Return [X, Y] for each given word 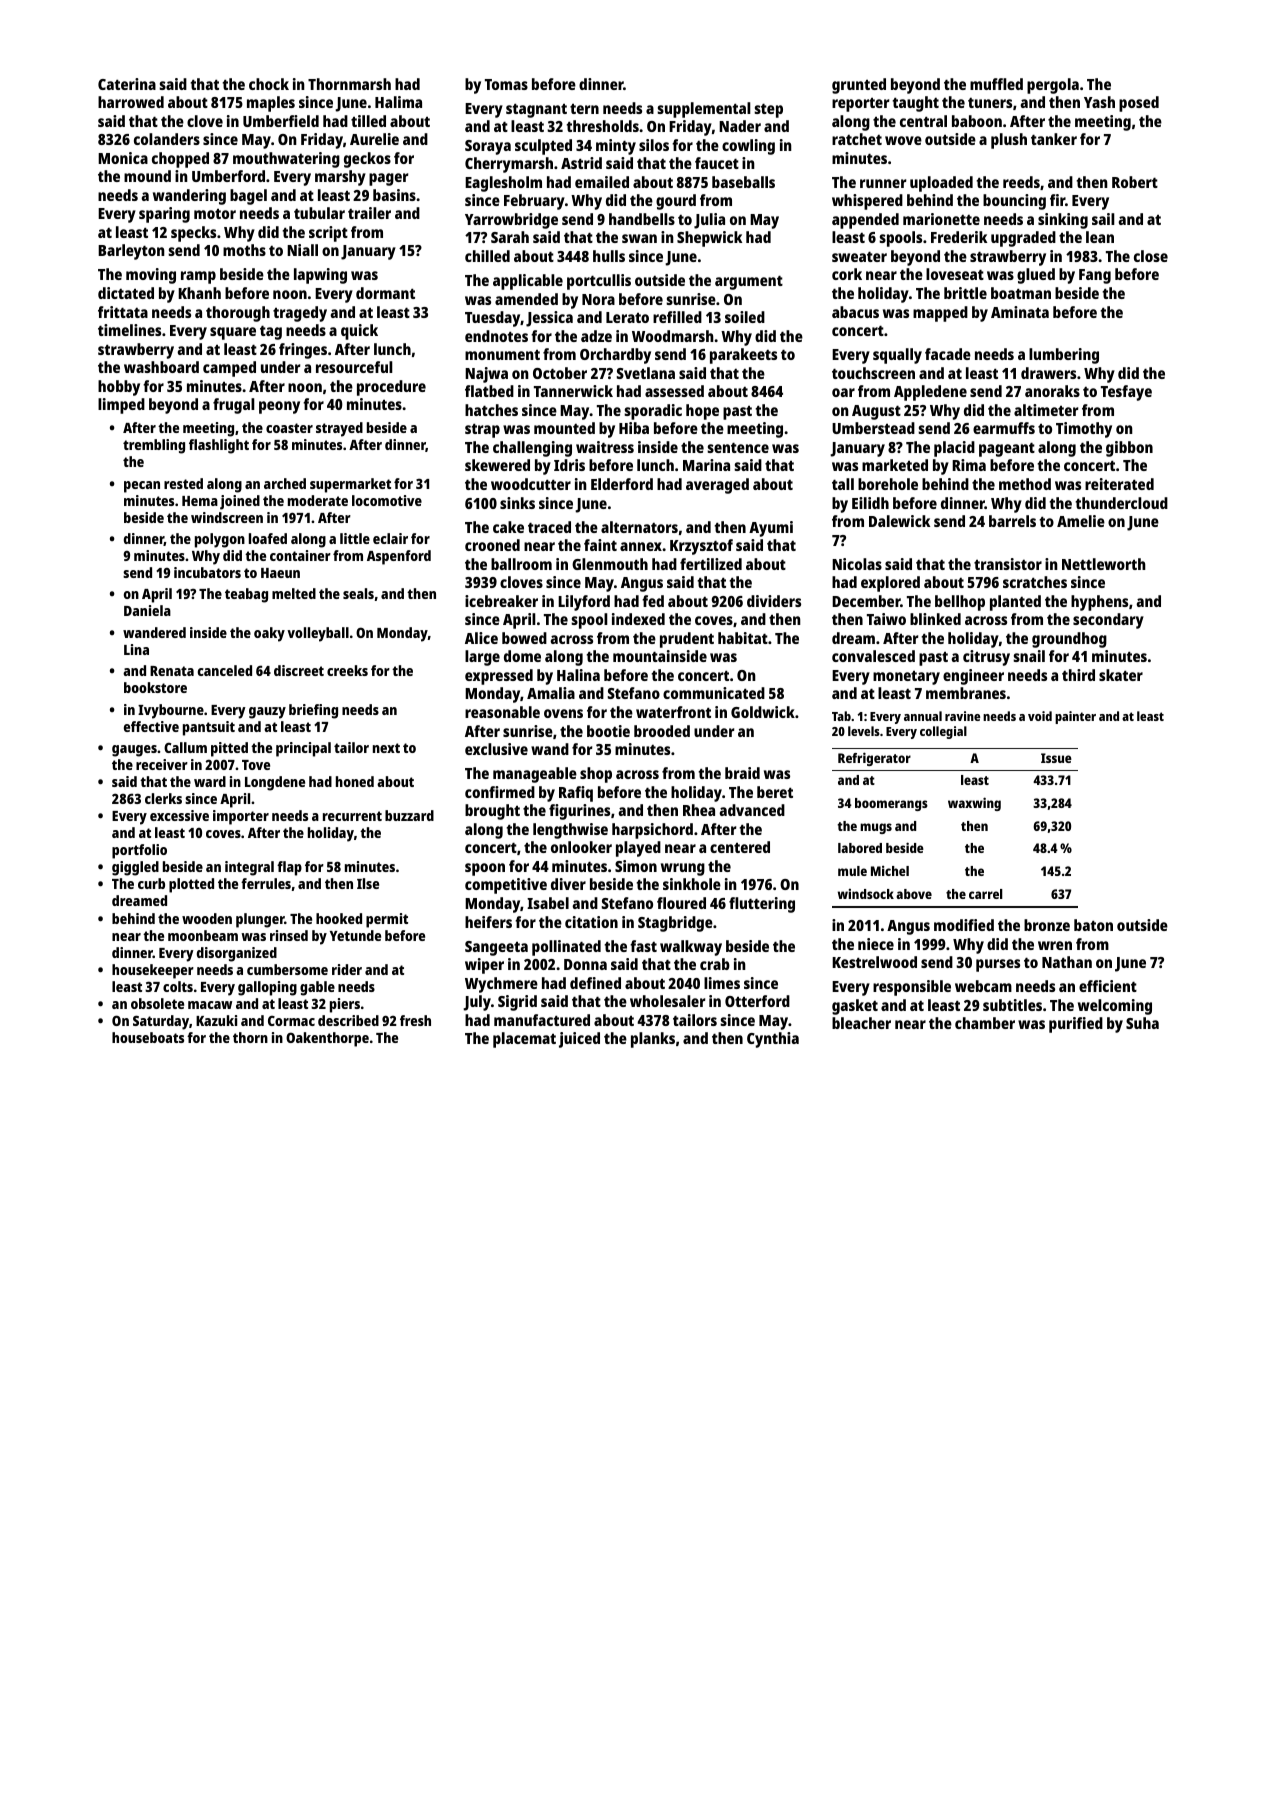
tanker [1054, 139]
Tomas [506, 84]
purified [1076, 1025]
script [328, 234]
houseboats [148, 1037]
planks [653, 1040]
